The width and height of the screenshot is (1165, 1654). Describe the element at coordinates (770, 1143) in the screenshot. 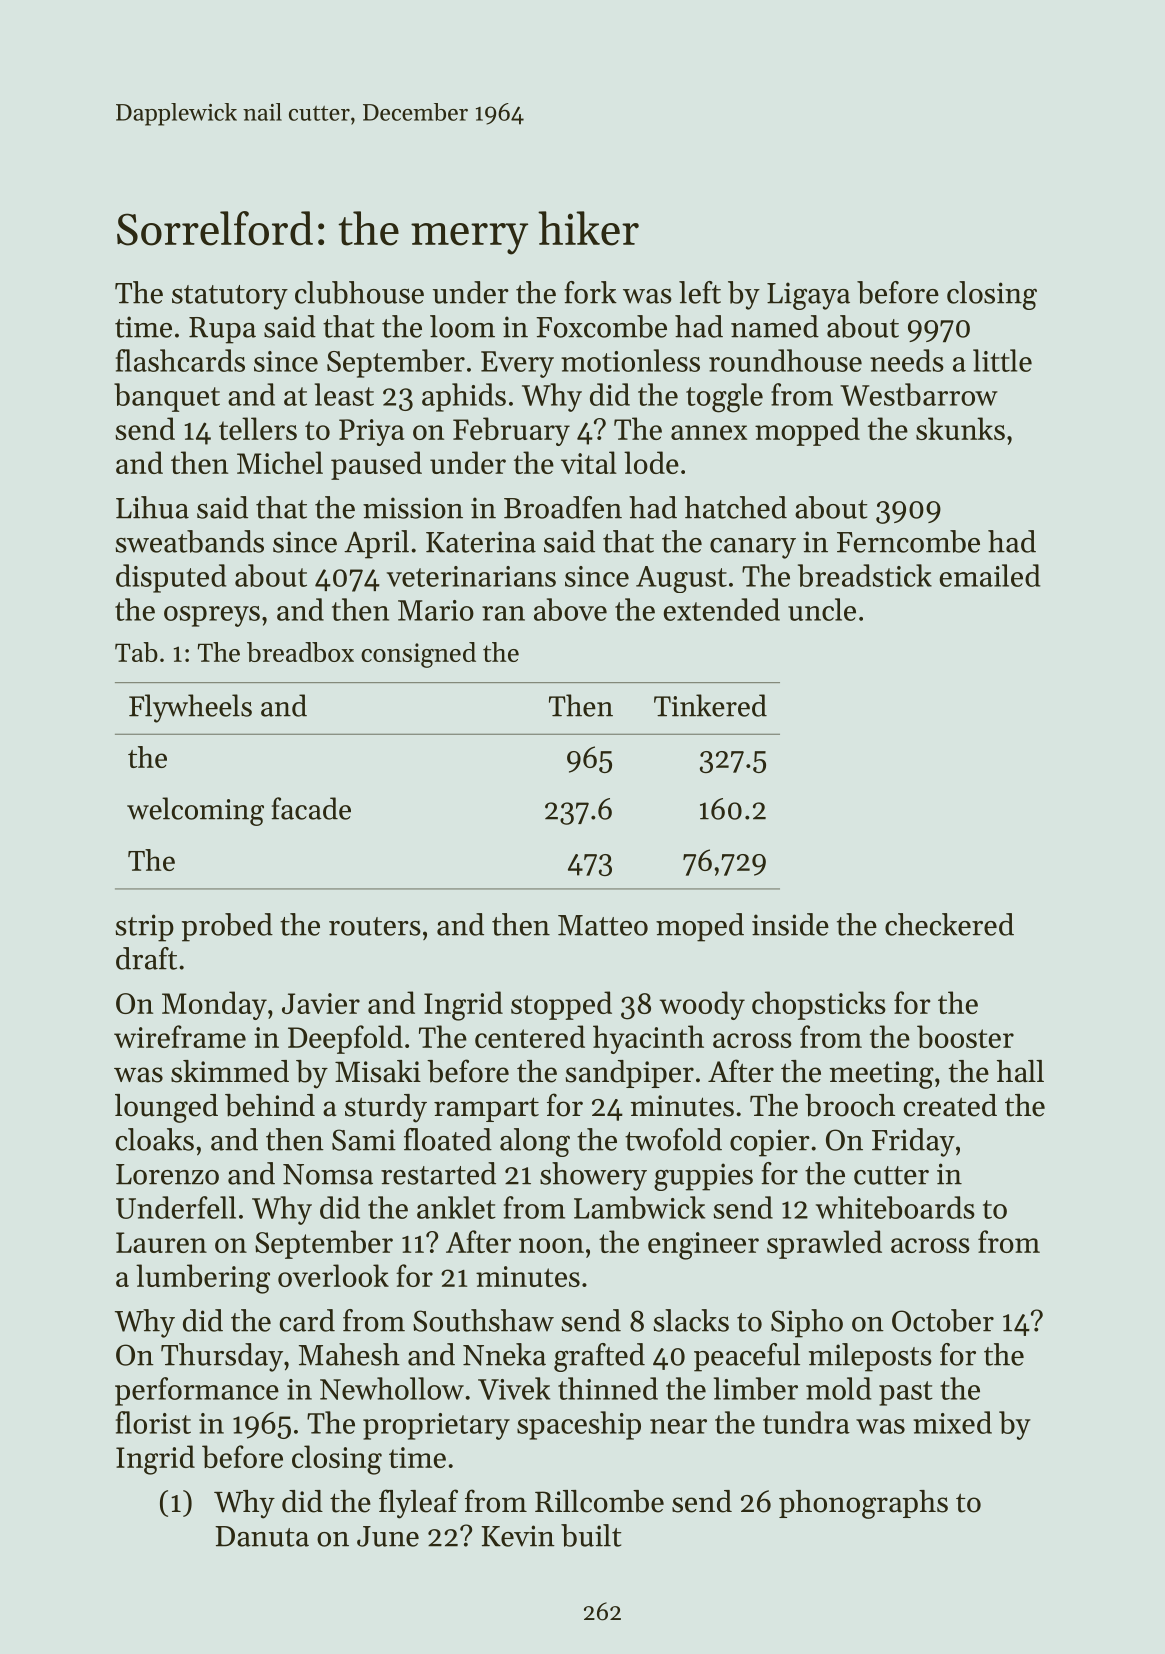

I see `copier` at that location.
